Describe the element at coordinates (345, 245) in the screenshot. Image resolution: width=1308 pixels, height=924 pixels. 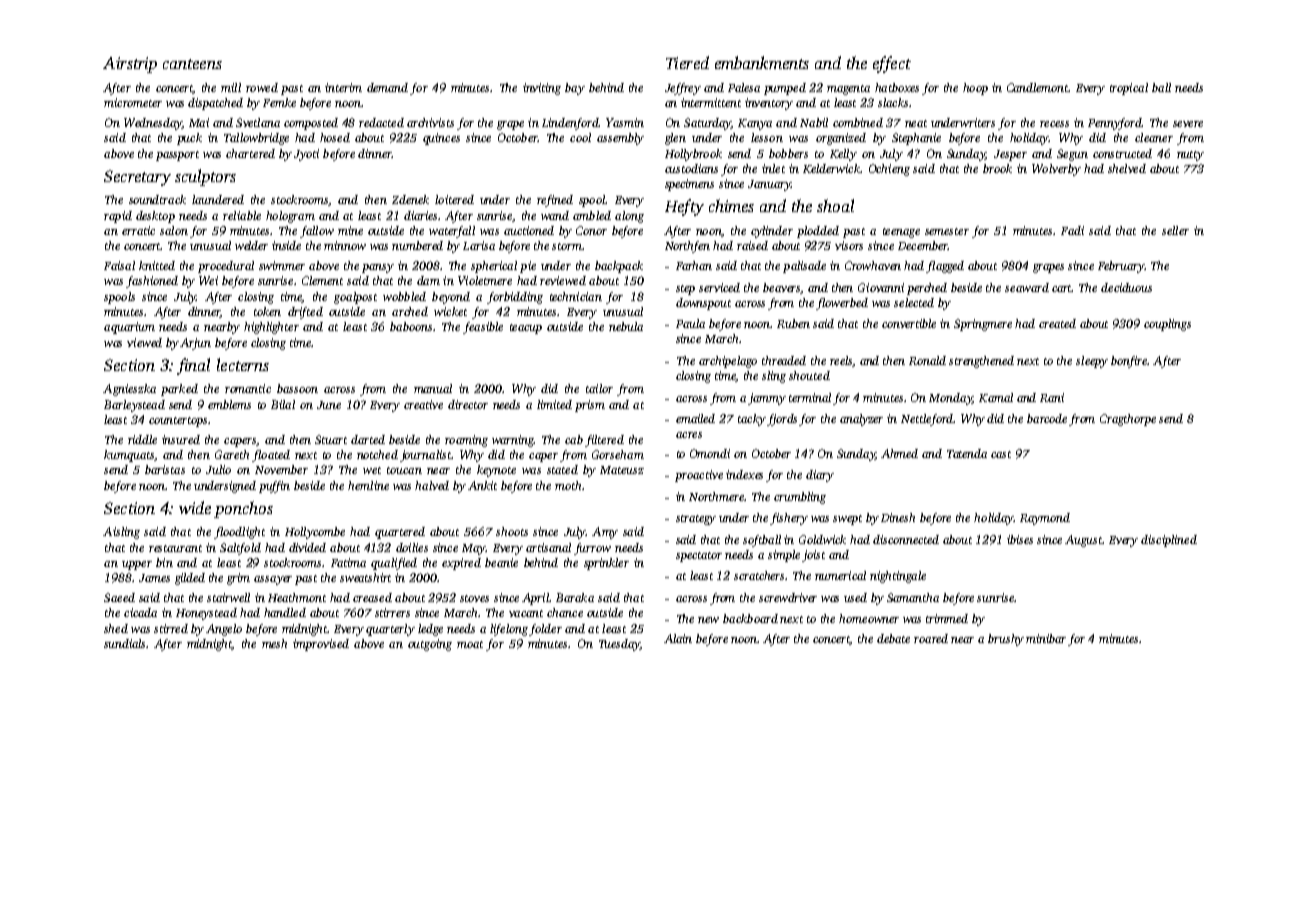
I see `minnow` at that location.
